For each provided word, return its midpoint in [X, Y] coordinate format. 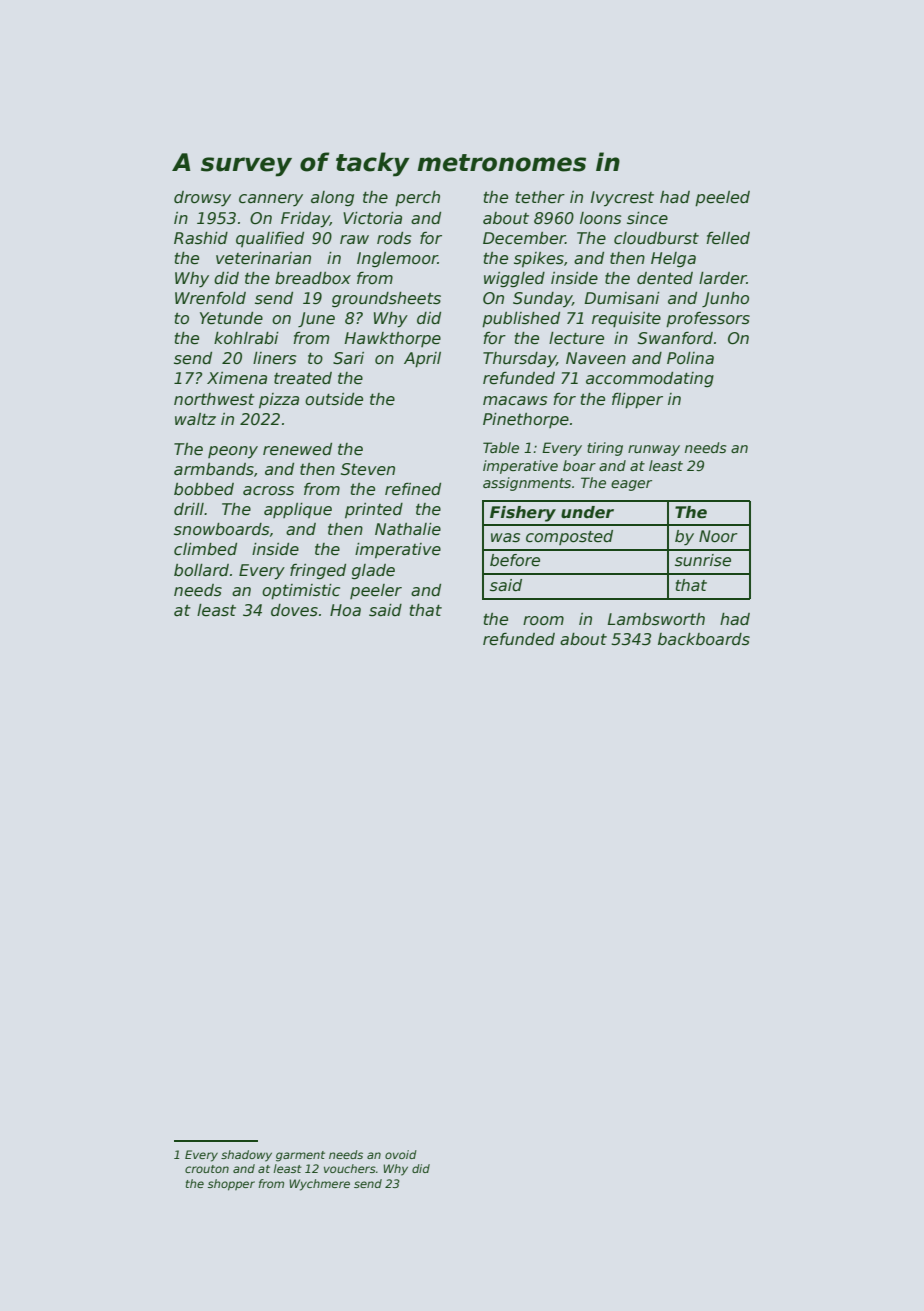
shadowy [246, 1156]
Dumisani [622, 298]
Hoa [345, 610]
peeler [376, 591]
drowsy [202, 199]
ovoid [401, 1154]
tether [540, 197]
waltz [195, 419]
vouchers [350, 1168]
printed [374, 511]
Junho [725, 299]
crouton [207, 1169]
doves [294, 610]
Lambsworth [656, 619]
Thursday [519, 360]
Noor [718, 536]
